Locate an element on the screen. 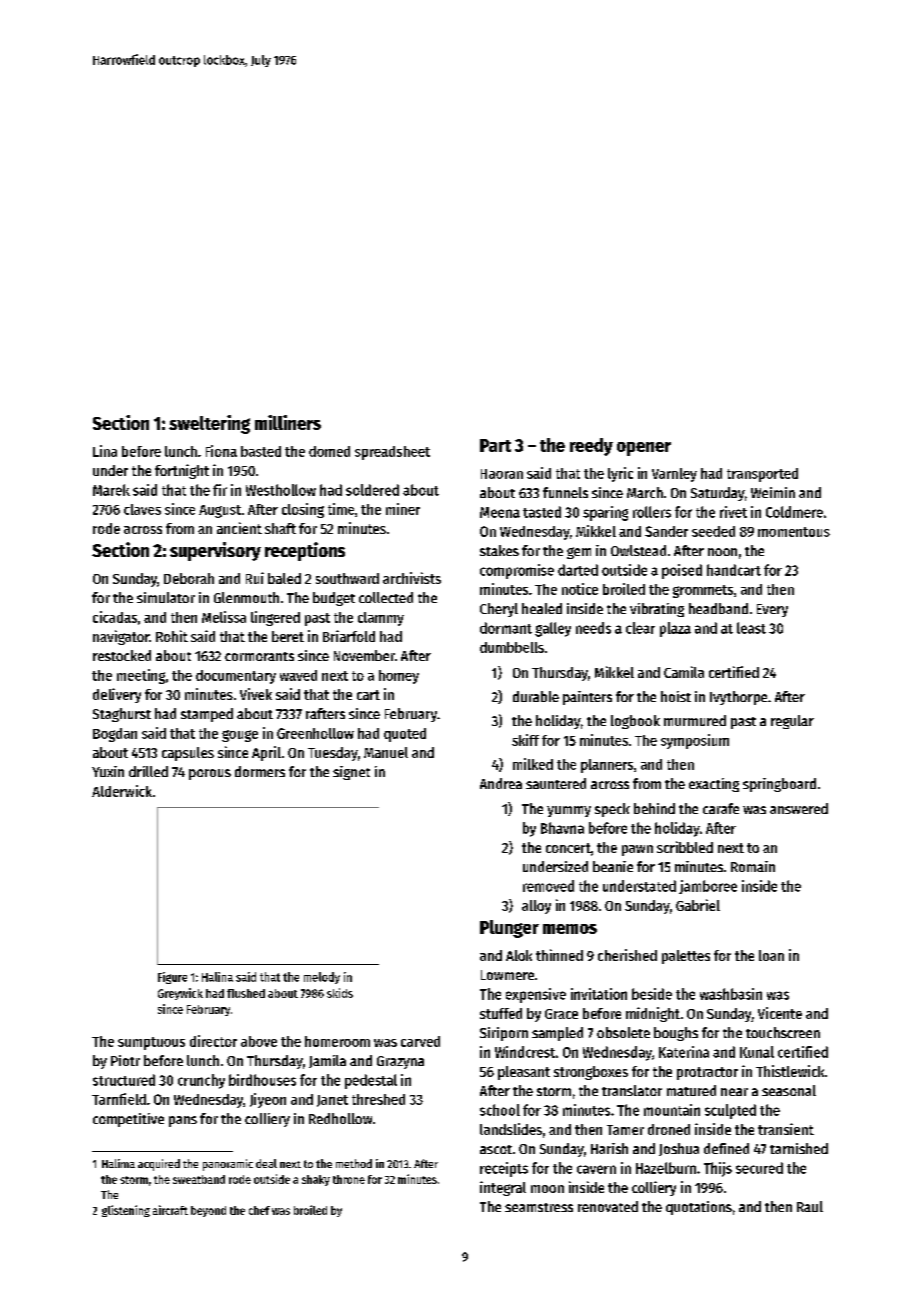 This screenshot has width=924, height=1308. yummy is located at coordinates (569, 811).
